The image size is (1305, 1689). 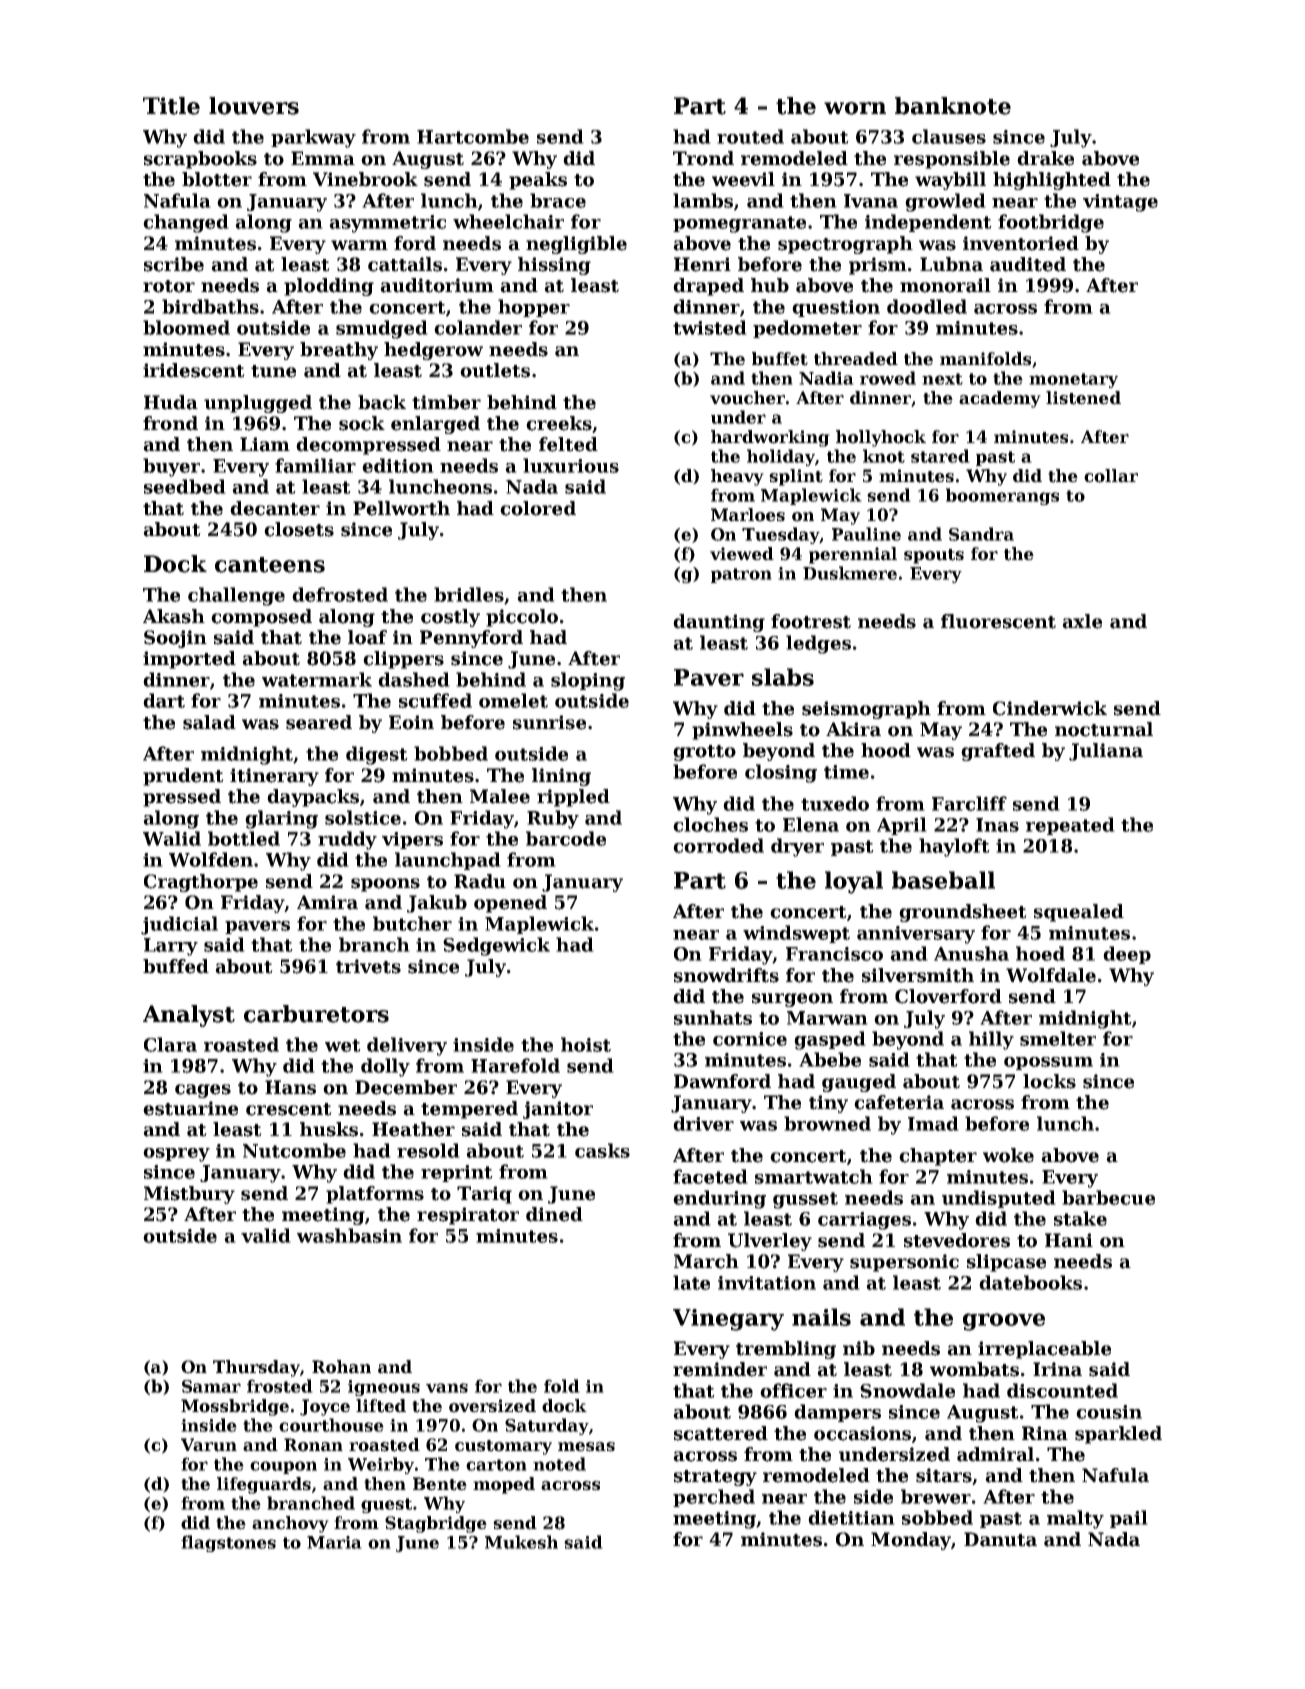 I want to click on peaks, so click(x=538, y=181).
